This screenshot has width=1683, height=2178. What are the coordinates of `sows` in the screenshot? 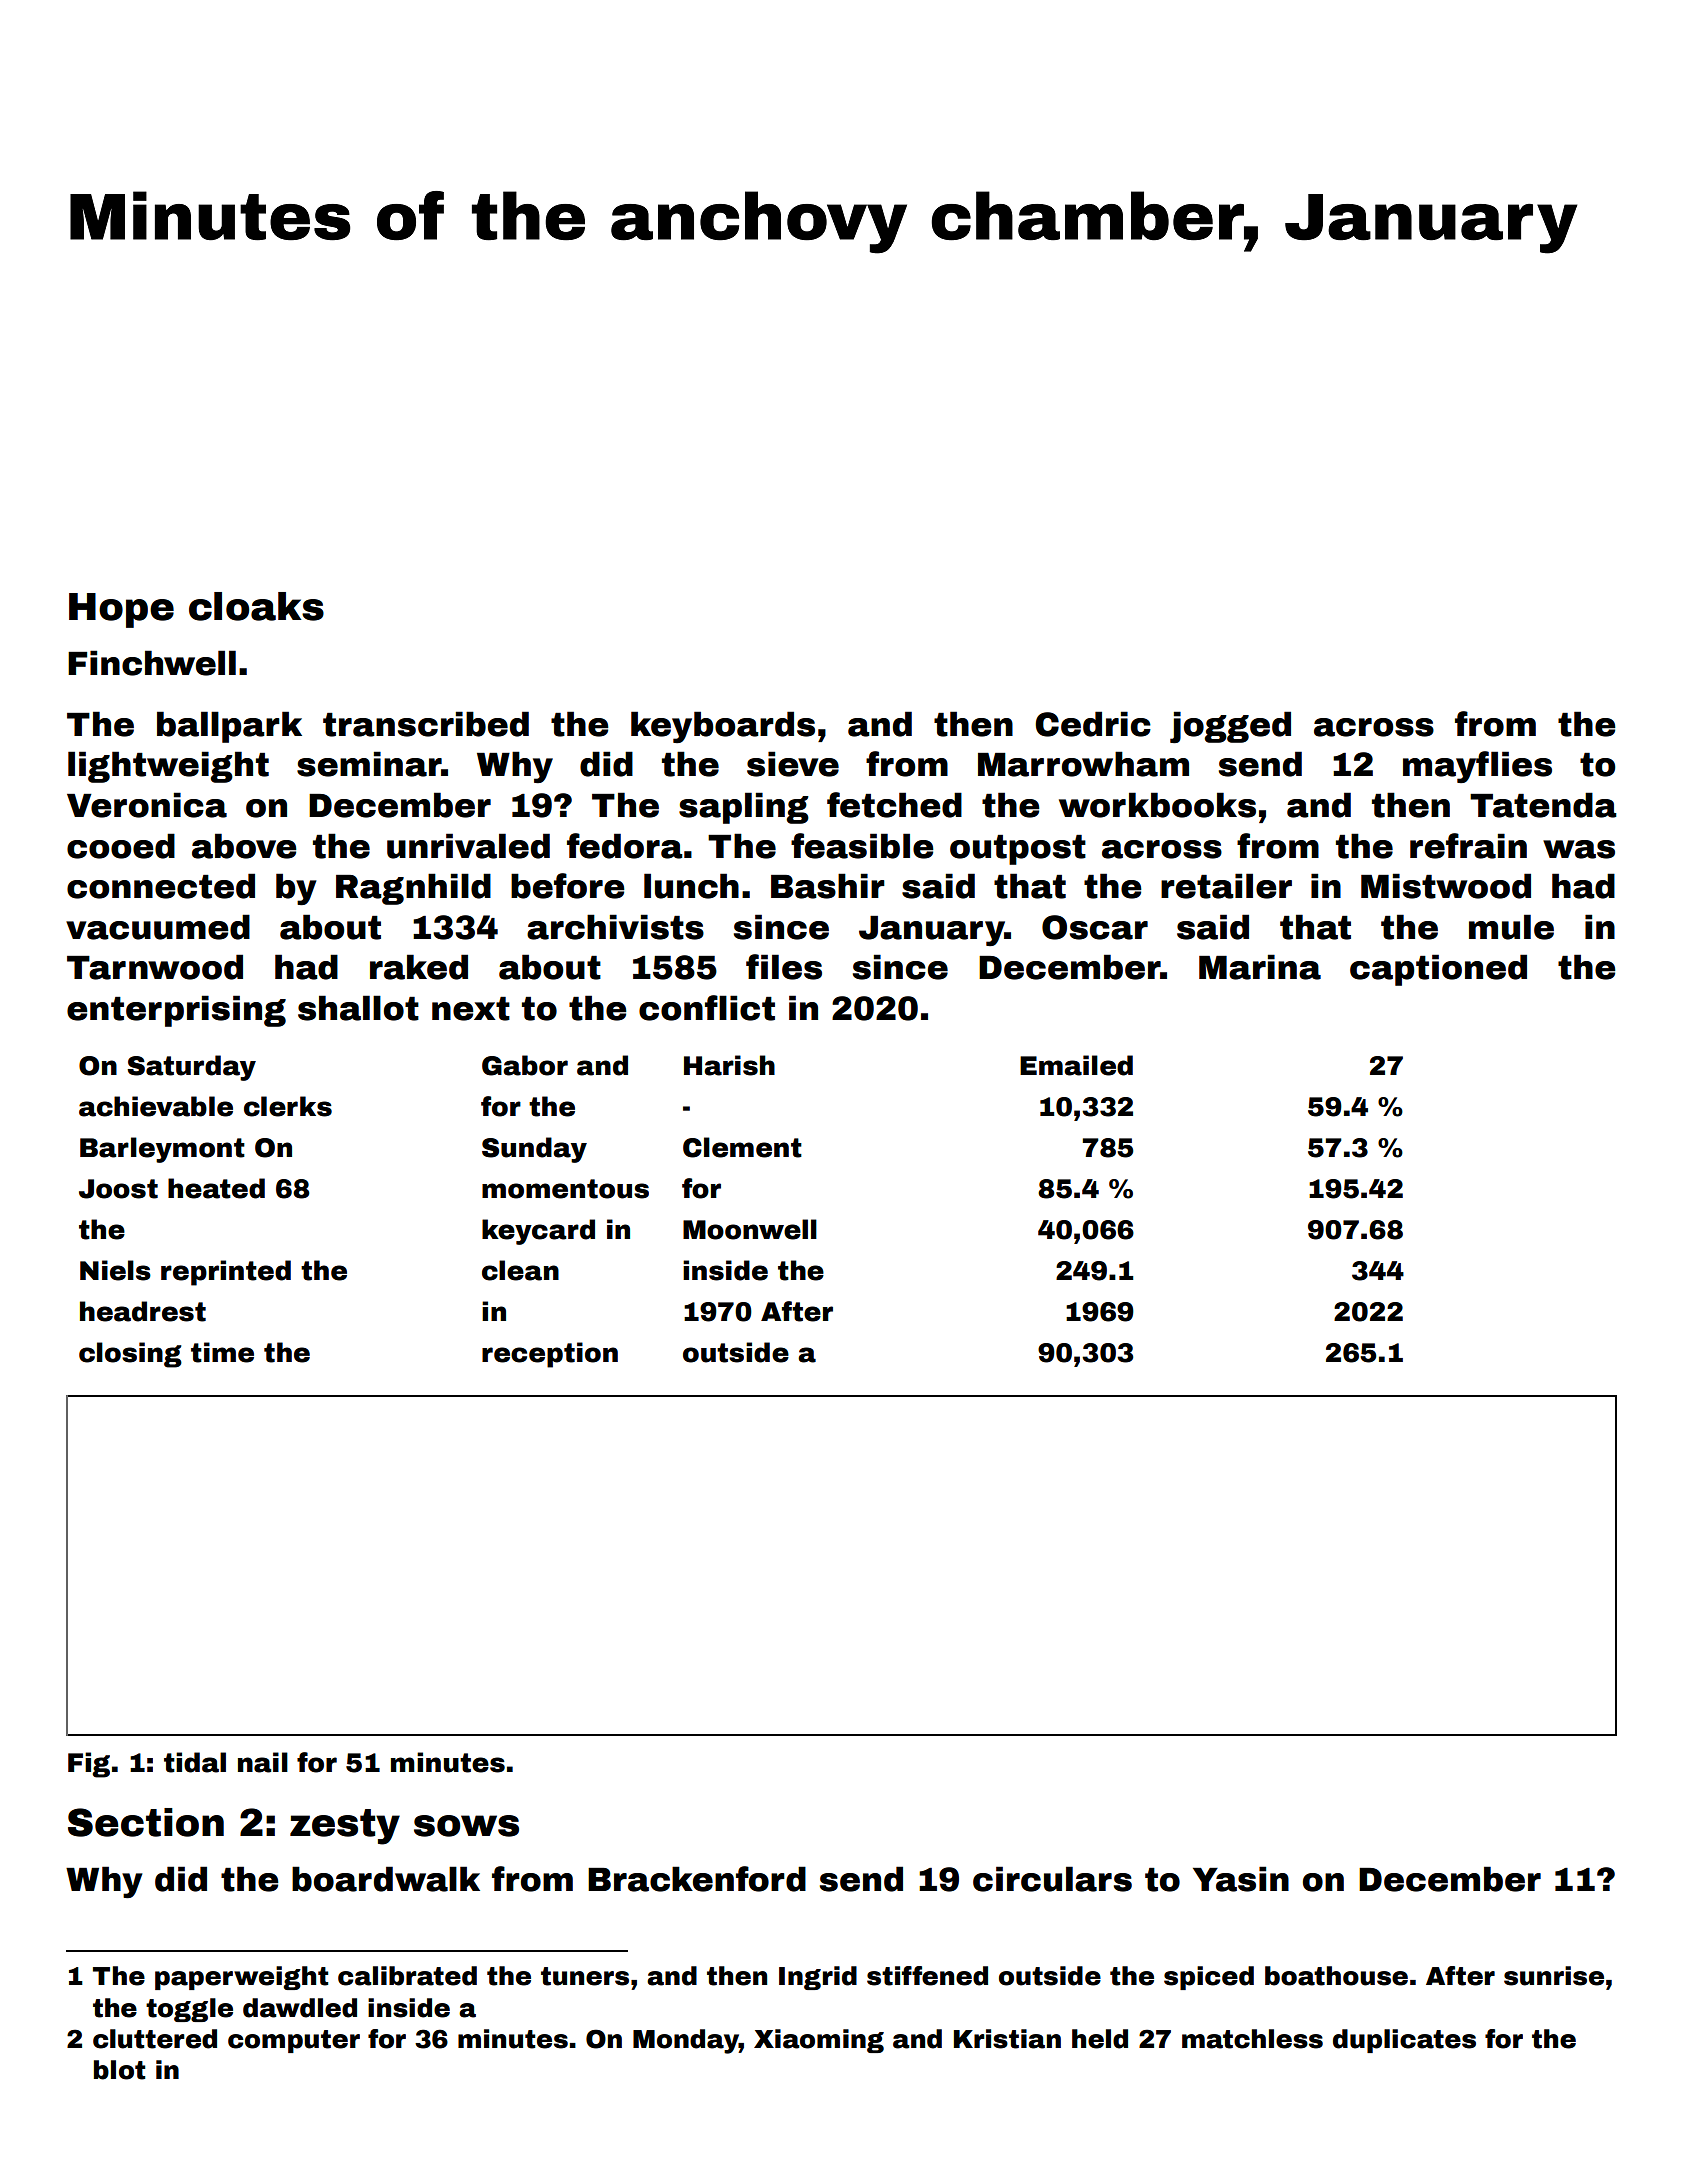 It's located at (466, 1826).
